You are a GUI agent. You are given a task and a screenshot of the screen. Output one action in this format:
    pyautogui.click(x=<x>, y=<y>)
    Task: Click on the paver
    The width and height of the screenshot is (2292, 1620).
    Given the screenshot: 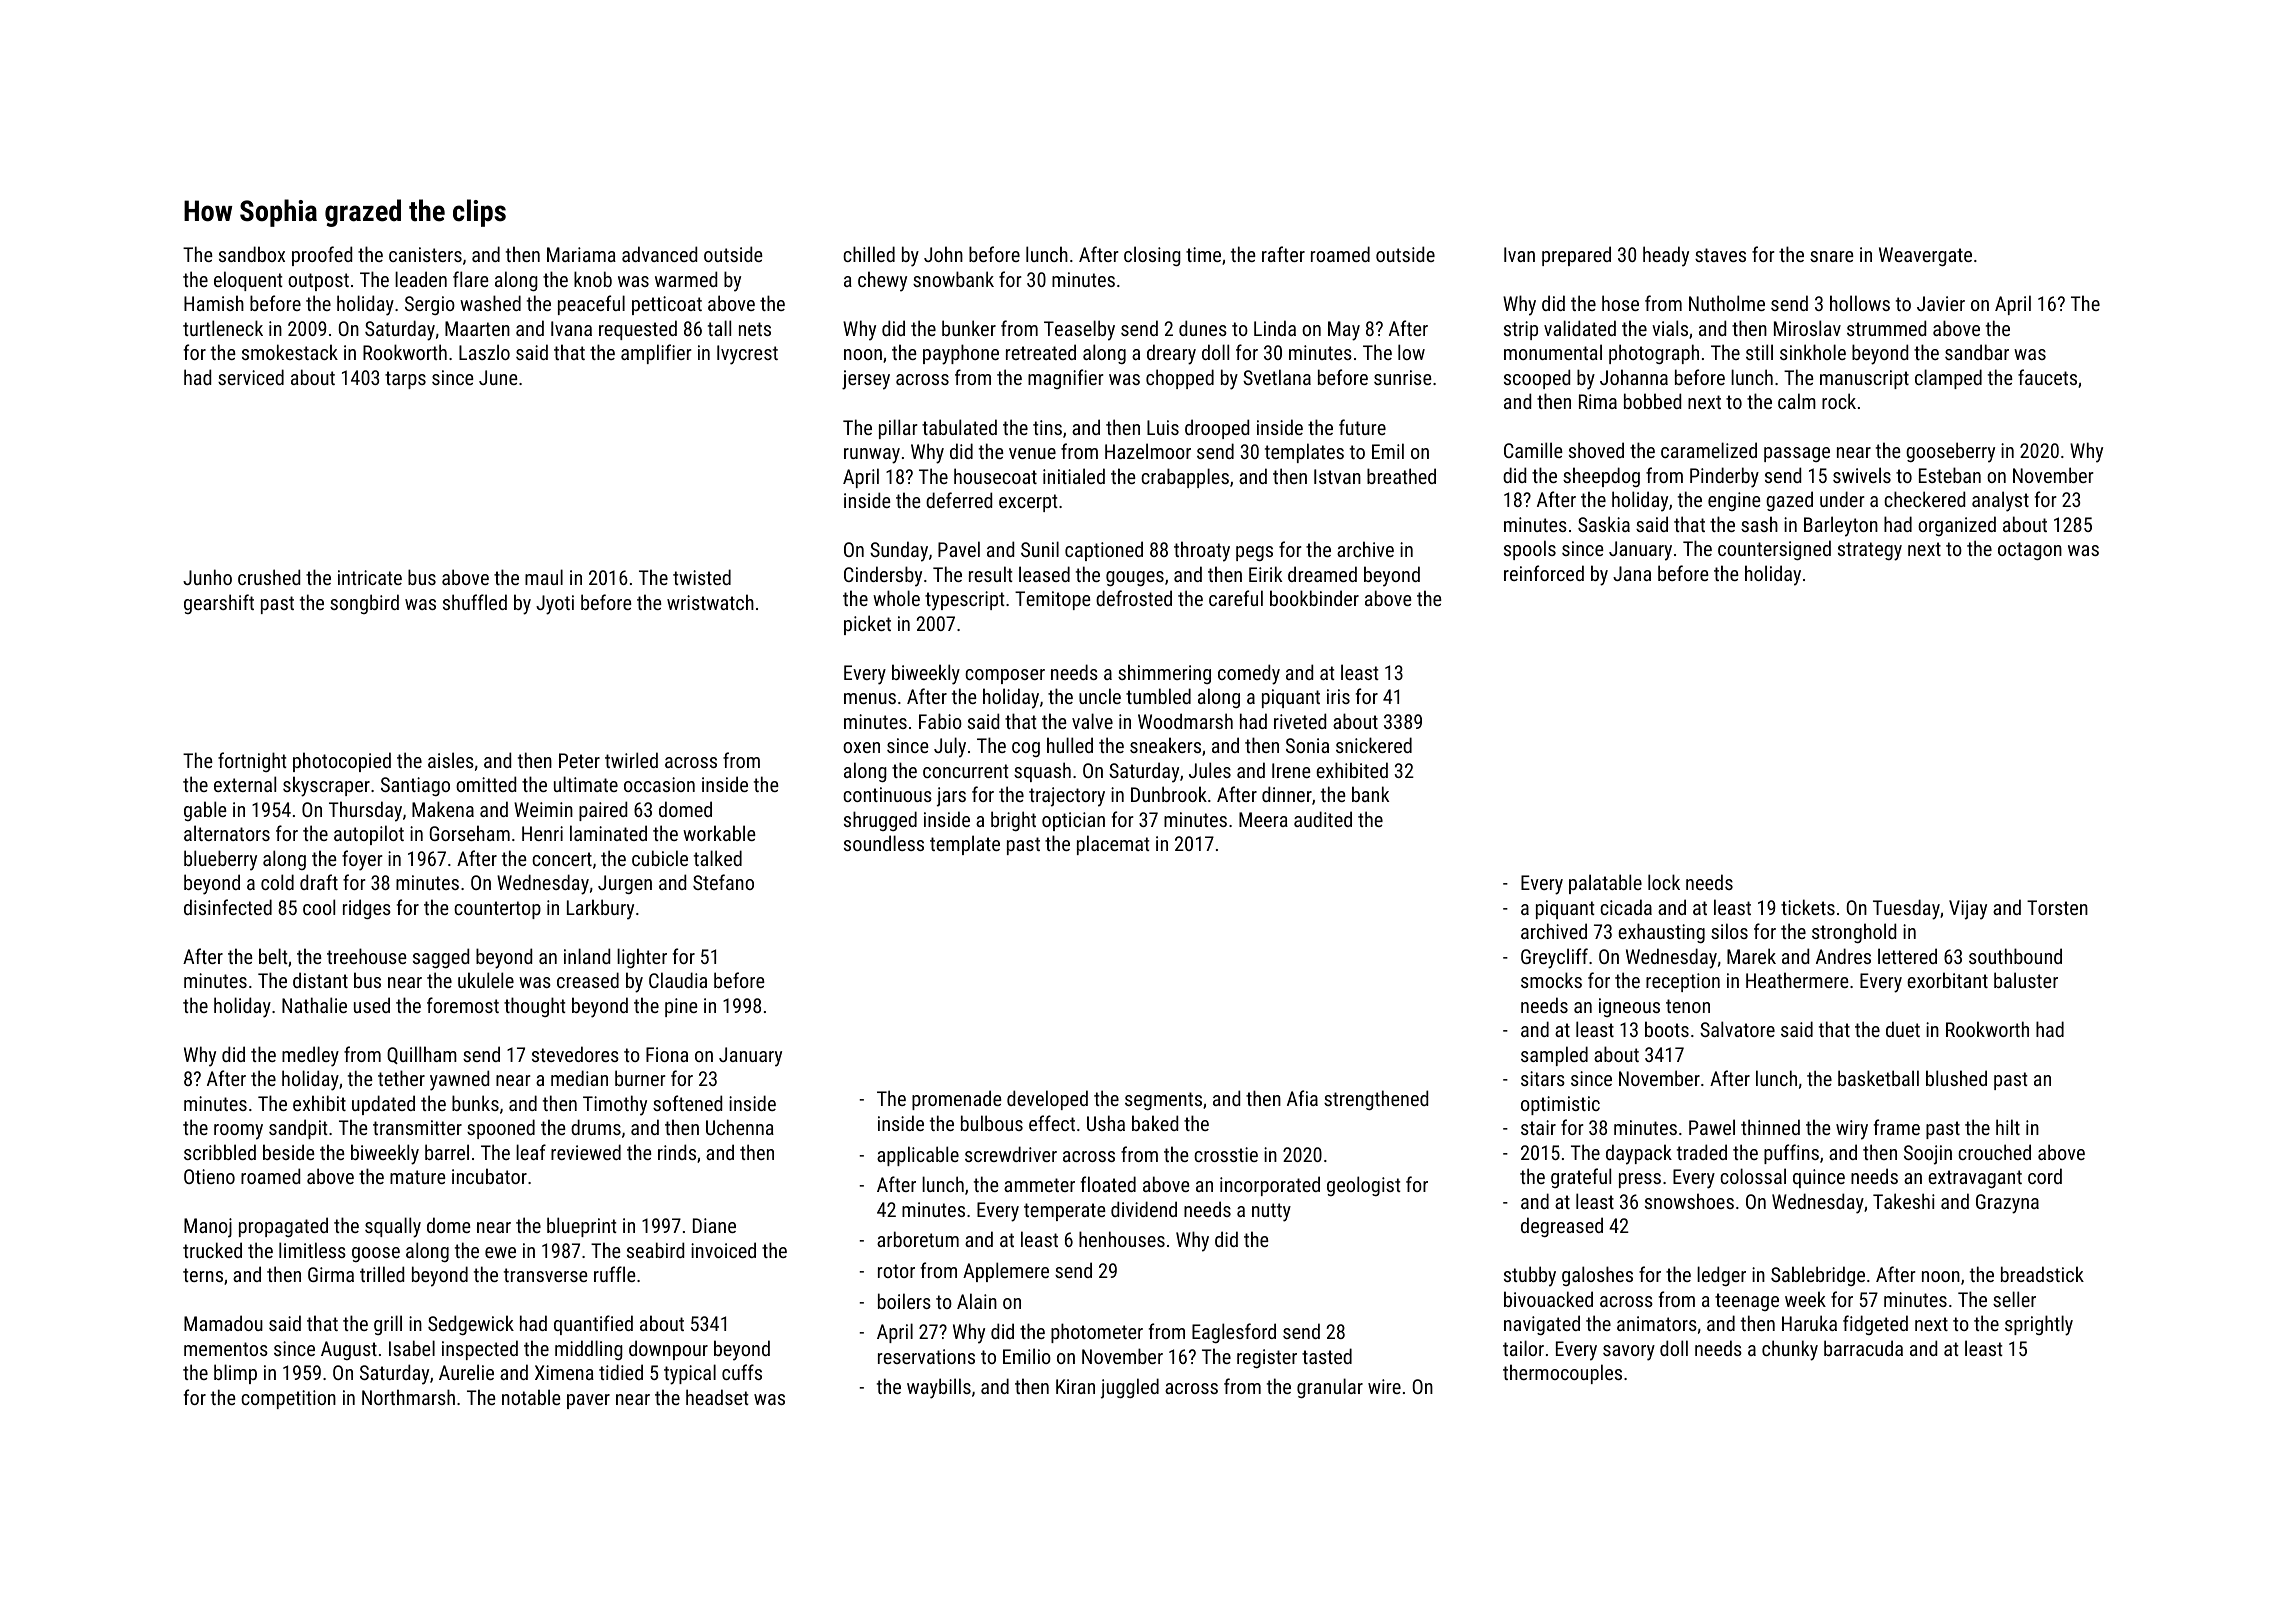 What is the action you would take?
    pyautogui.click(x=588, y=1401)
